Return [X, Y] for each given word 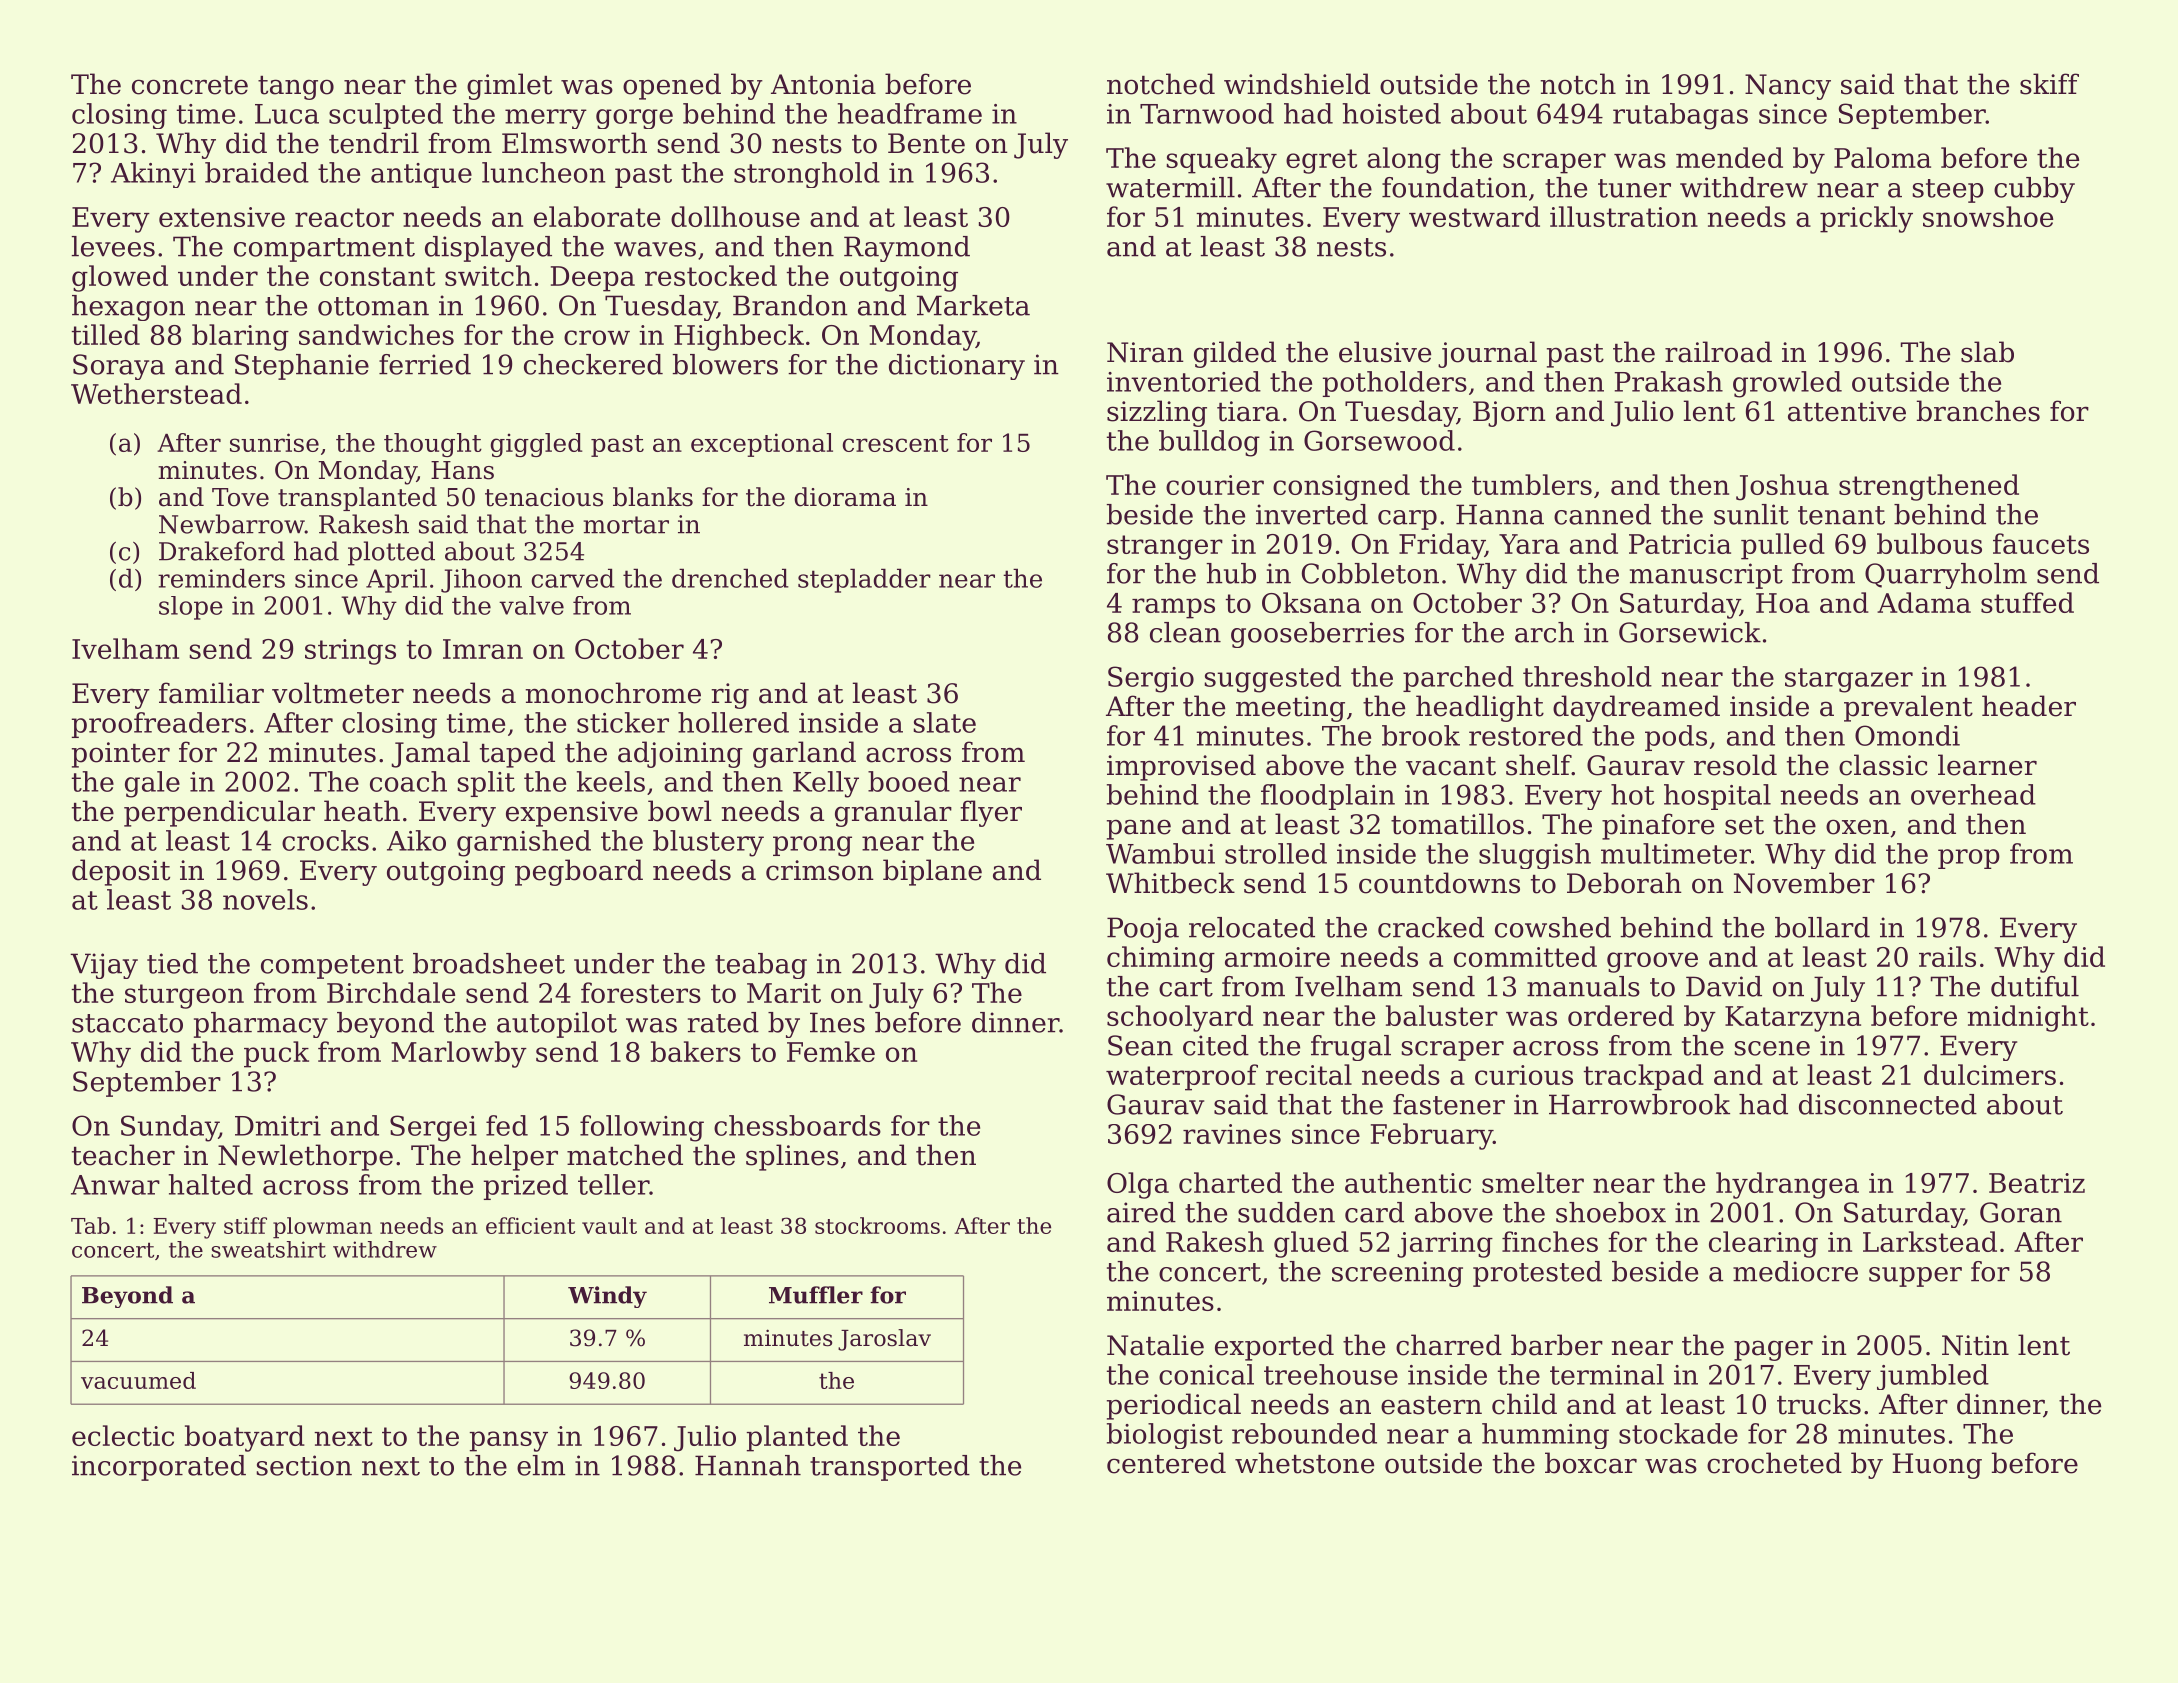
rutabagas [1680, 116]
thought [433, 445]
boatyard [245, 1438]
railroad [1718, 352]
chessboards [797, 1125]
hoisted [1392, 113]
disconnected [1888, 1104]
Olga [1138, 1185]
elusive [1385, 352]
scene [1772, 1048]
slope [191, 608]
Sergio [1151, 679]
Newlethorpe [305, 1157]
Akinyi [153, 175]
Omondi [1907, 735]
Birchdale [391, 992]
